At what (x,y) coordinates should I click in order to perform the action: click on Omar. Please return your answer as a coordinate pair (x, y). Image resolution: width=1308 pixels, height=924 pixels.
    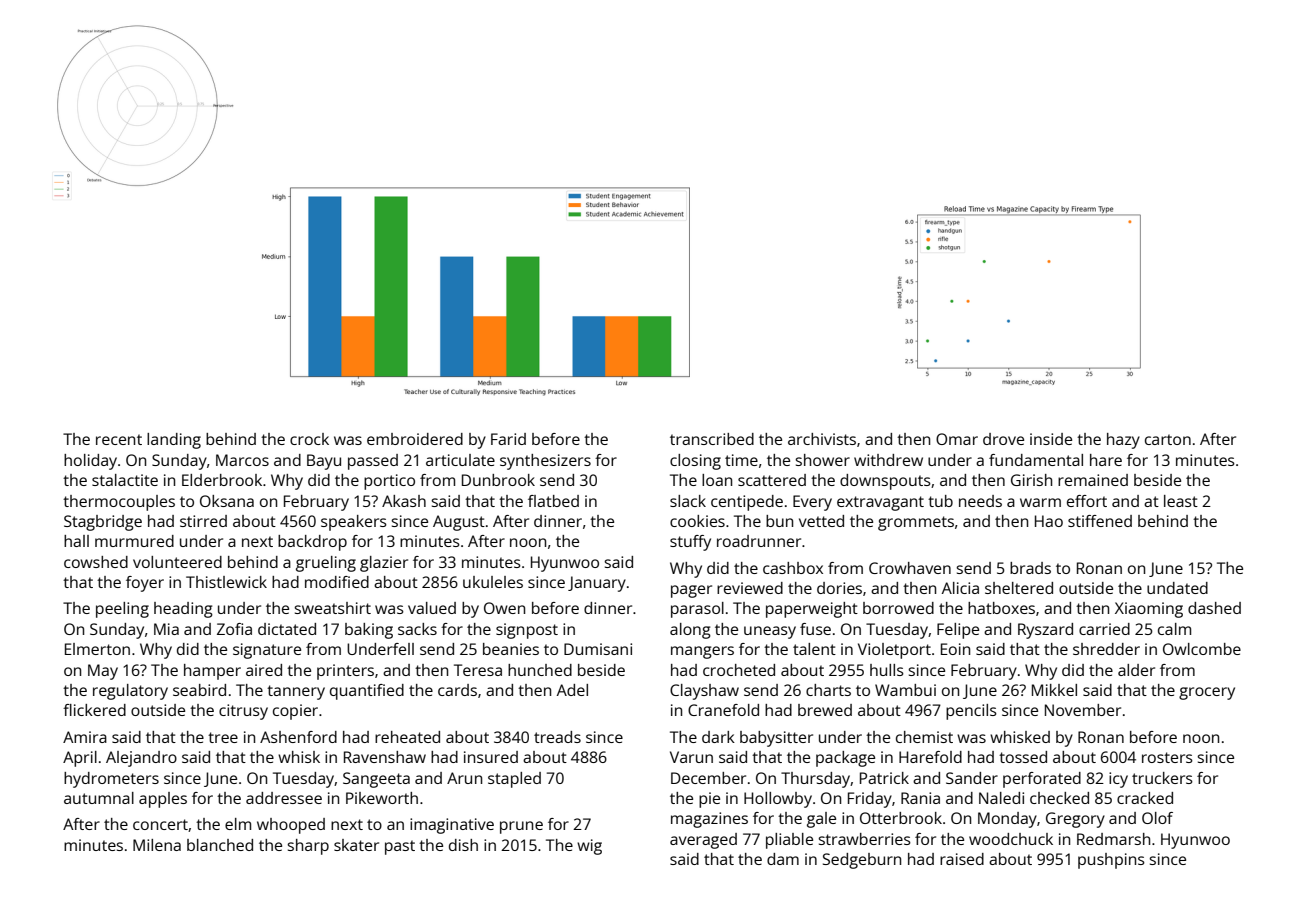
    Looking at the image, I should click on (957, 439).
